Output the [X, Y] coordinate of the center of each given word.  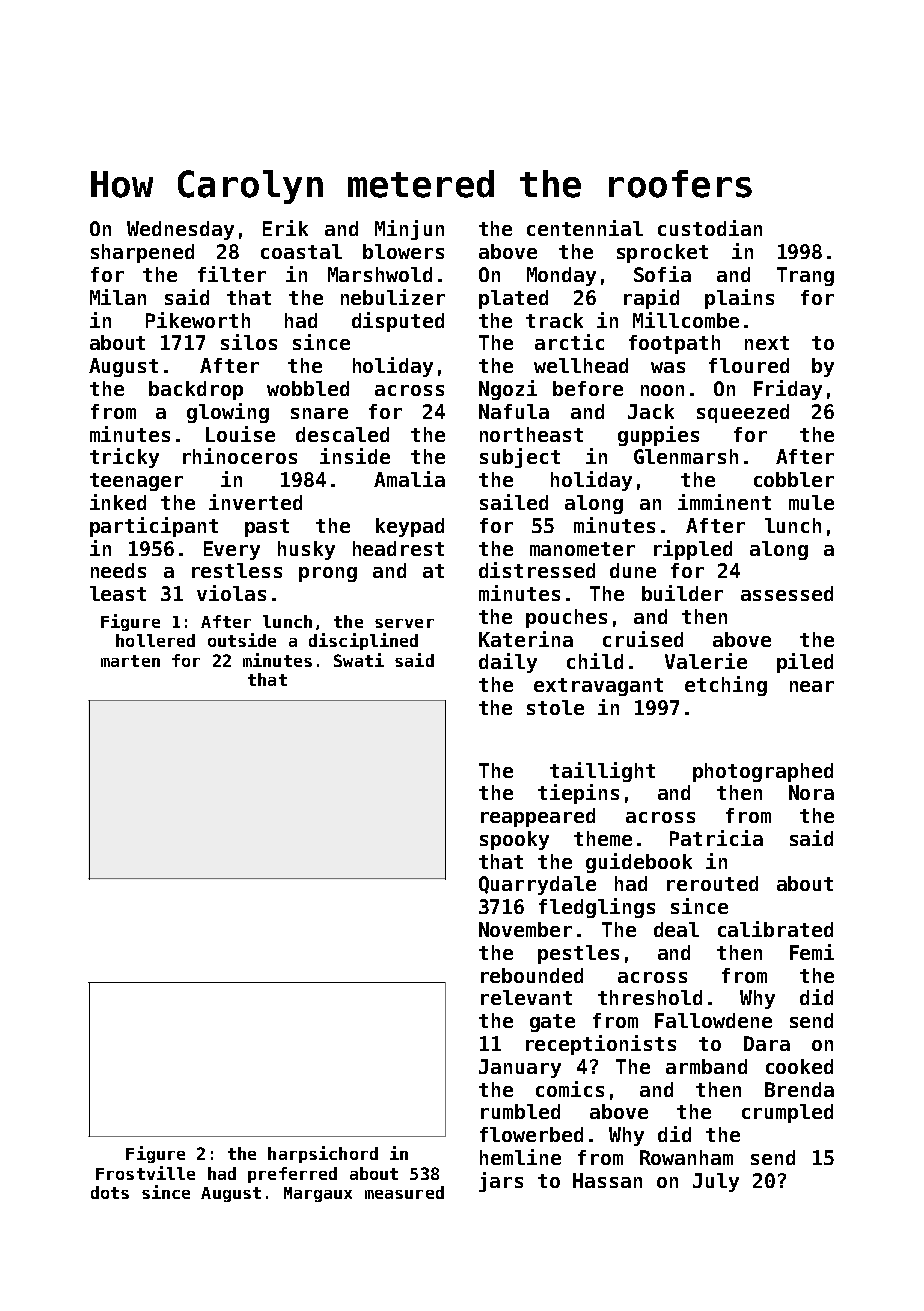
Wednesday [180, 230]
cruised [643, 639]
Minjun [409, 230]
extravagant [598, 687]
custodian [710, 228]
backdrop [196, 390]
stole [555, 707]
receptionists [601, 1045]
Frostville [145, 1173]
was [668, 367]
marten [130, 661]
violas [231, 593]
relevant [526, 997]
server [404, 623]
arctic [569, 342]
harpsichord [323, 1154]
